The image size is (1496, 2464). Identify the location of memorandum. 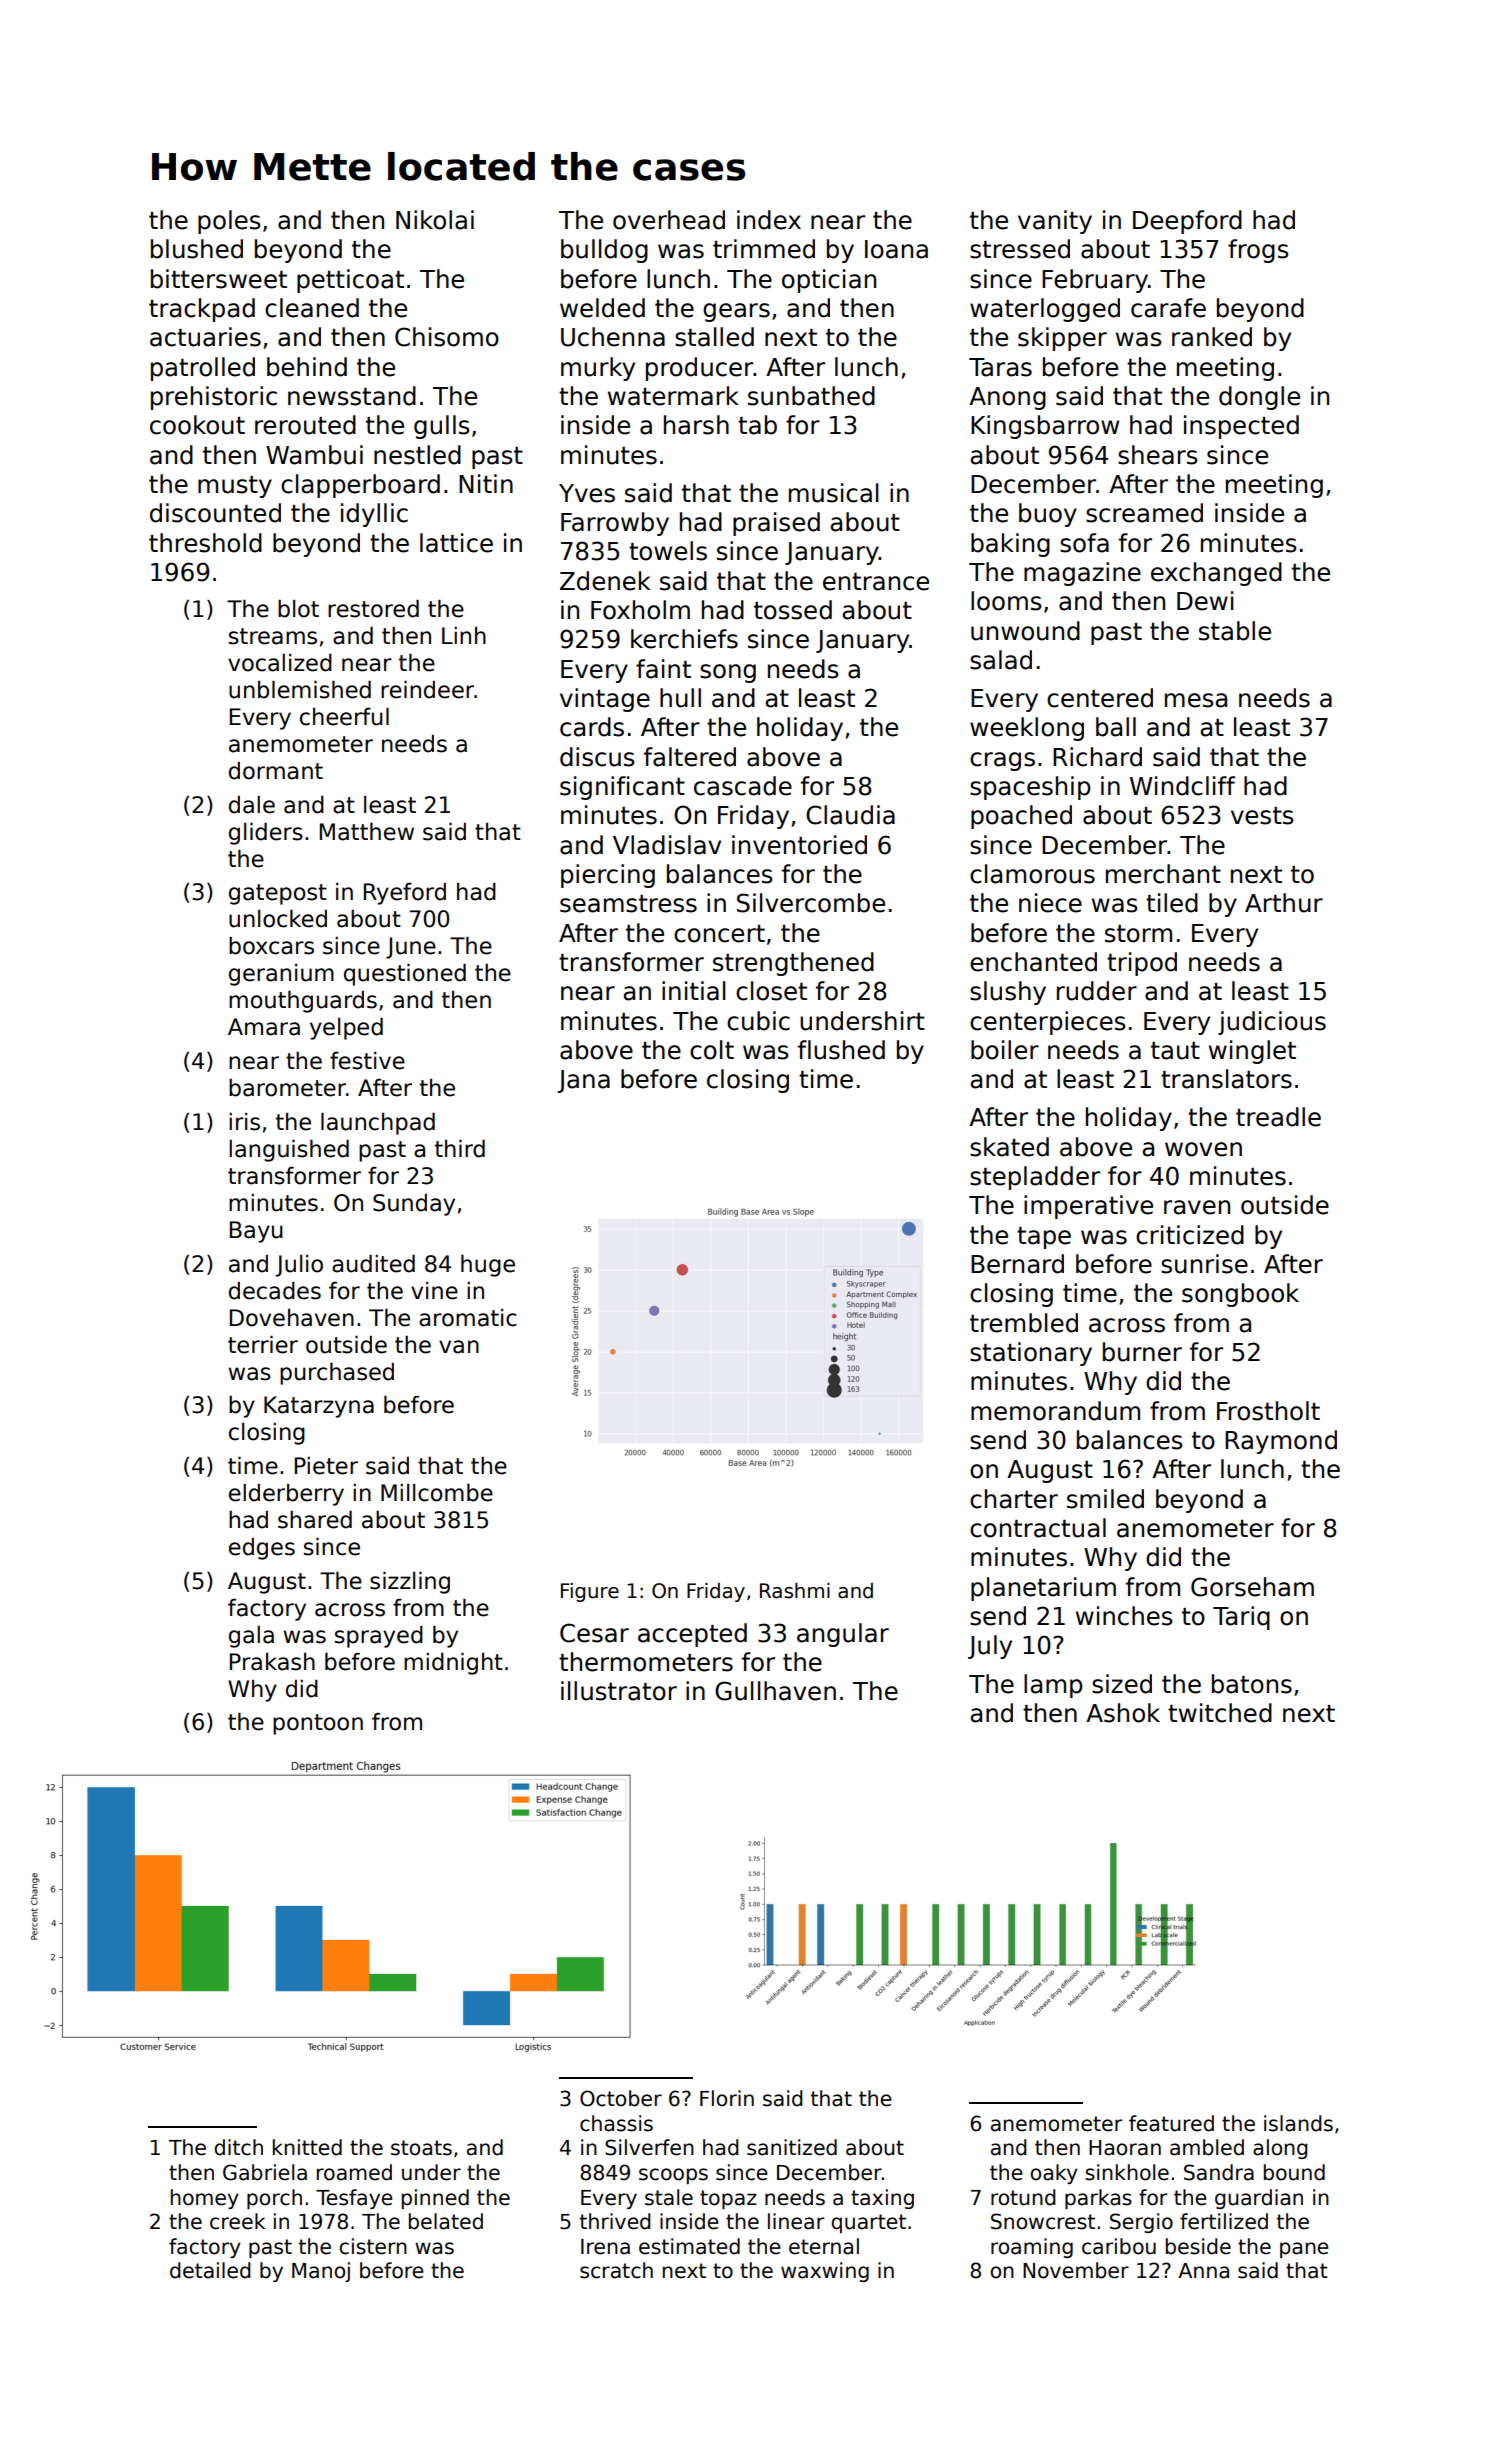
(1055, 1411).
